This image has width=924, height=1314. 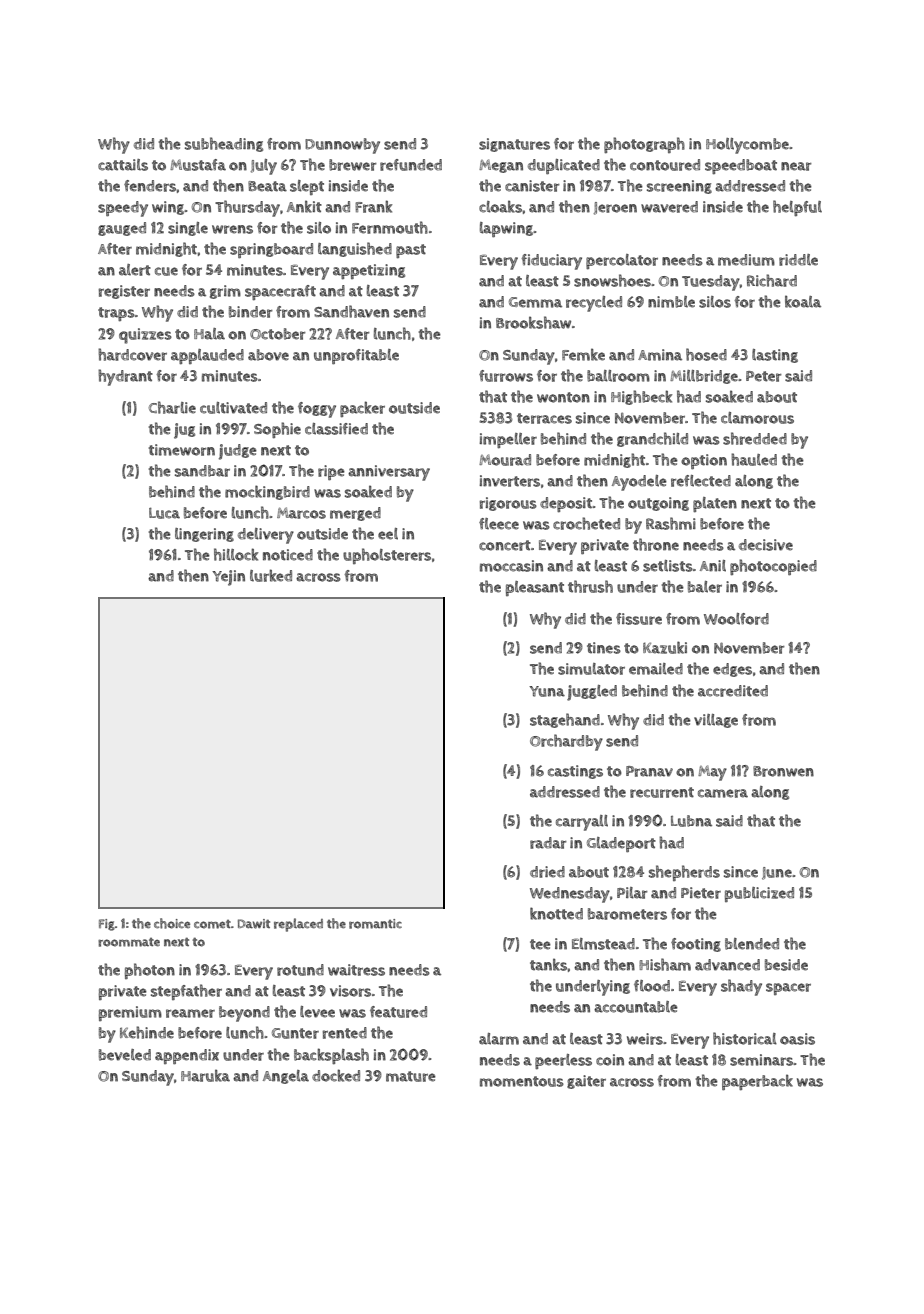 What do you see at coordinates (796, 166) in the image?
I see `near` at bounding box center [796, 166].
